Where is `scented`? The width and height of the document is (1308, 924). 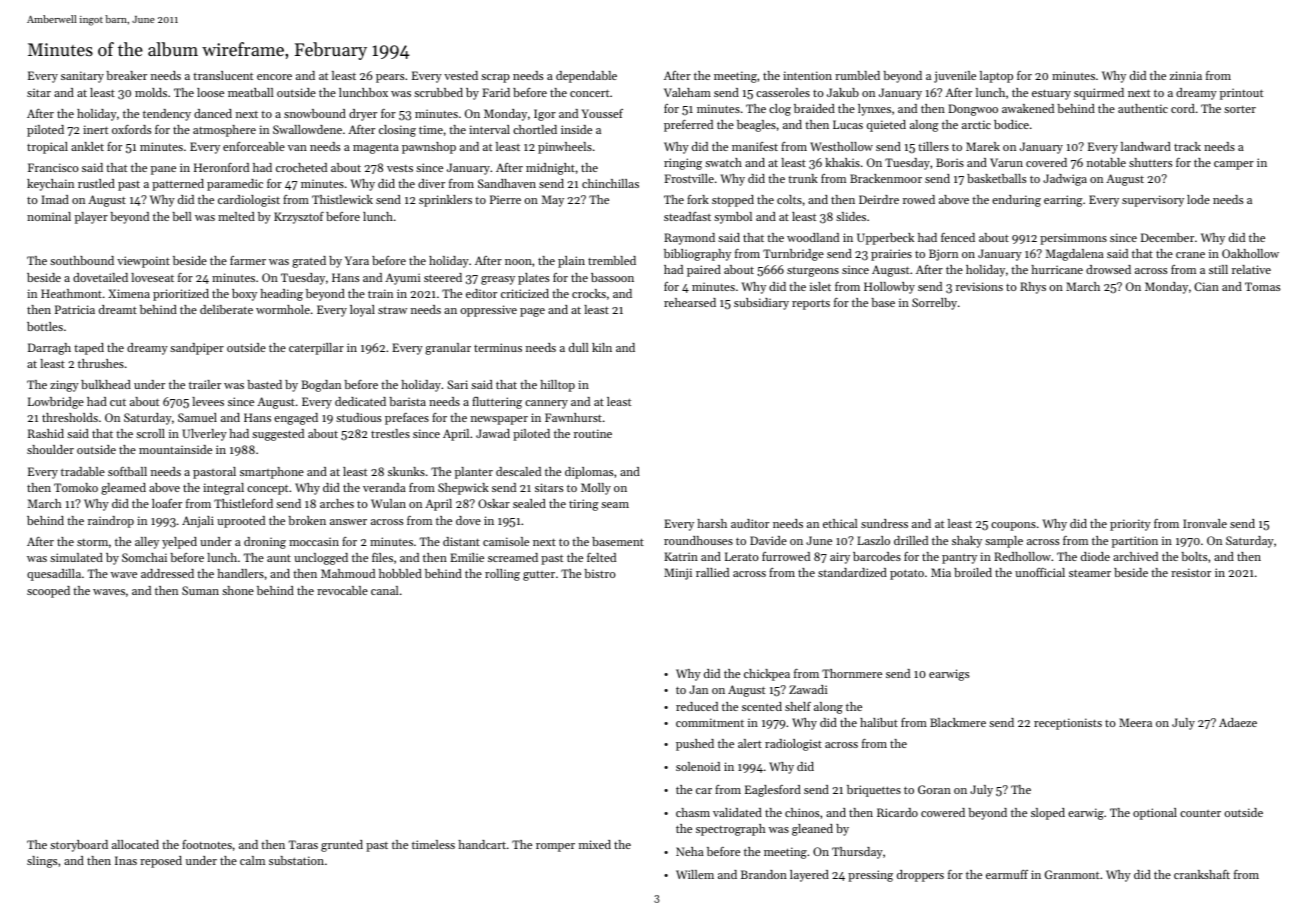
scented is located at coordinates (762, 706).
